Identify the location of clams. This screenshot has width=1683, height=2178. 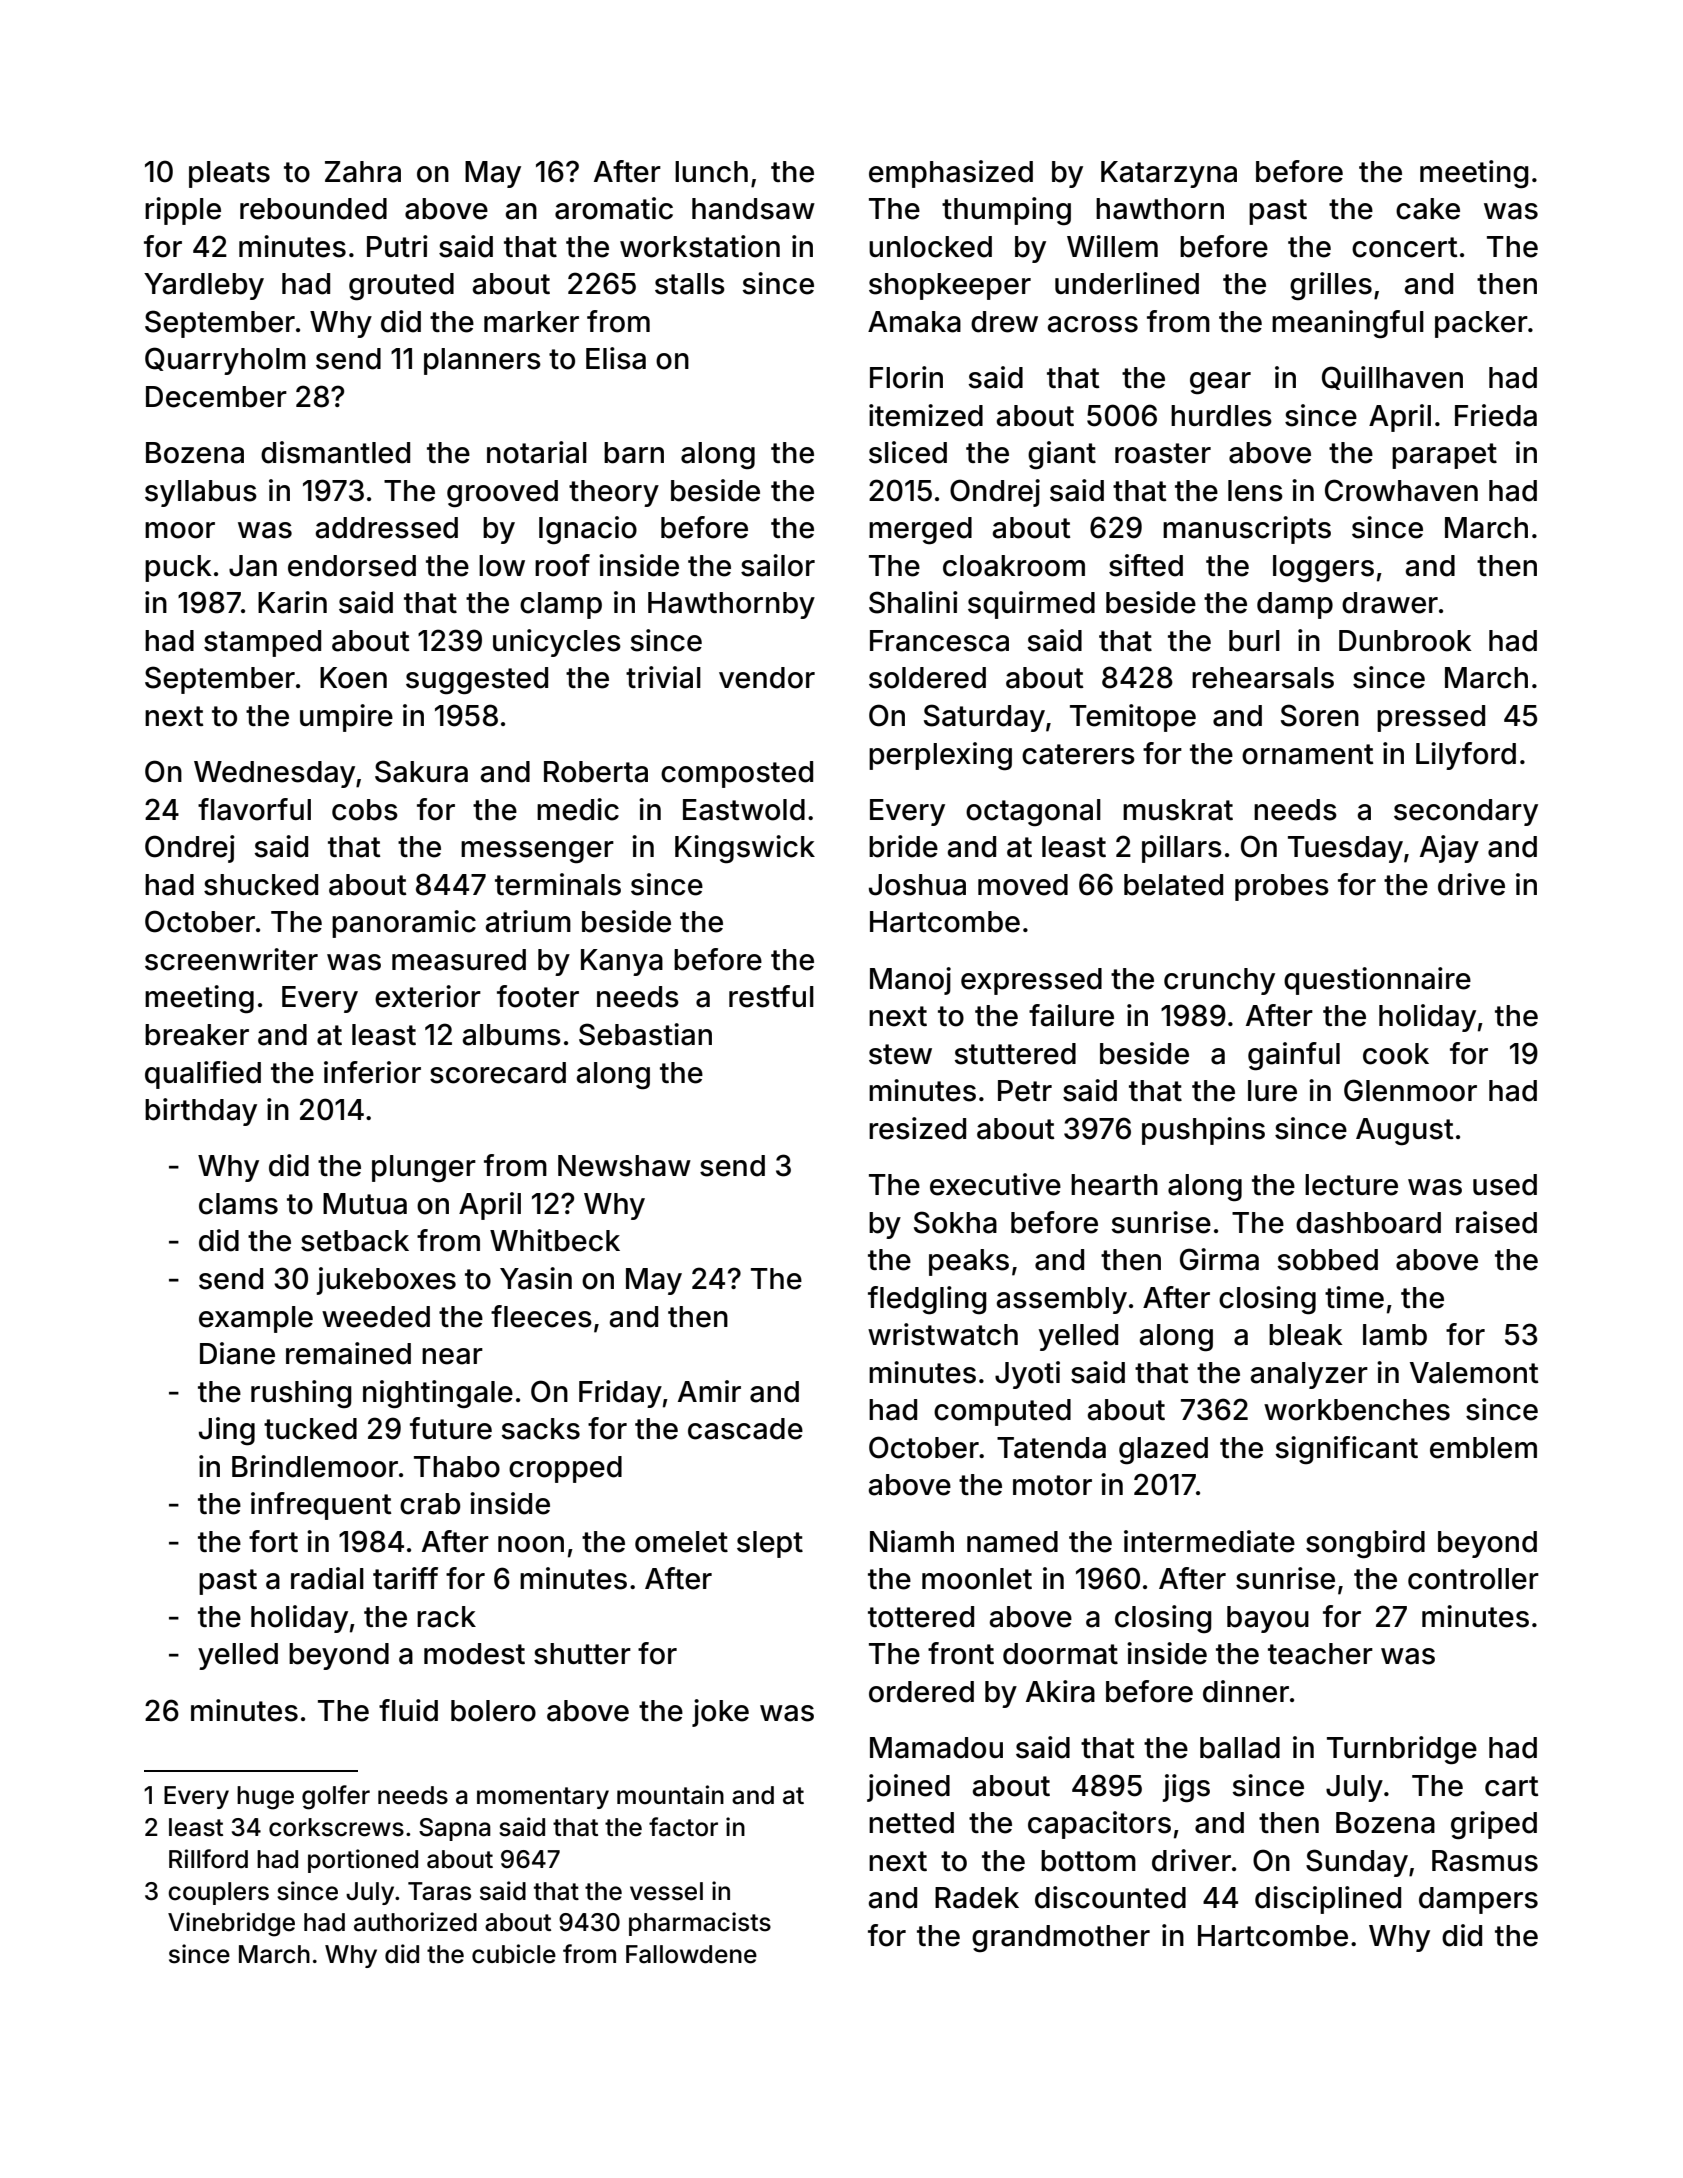
(238, 1204).
